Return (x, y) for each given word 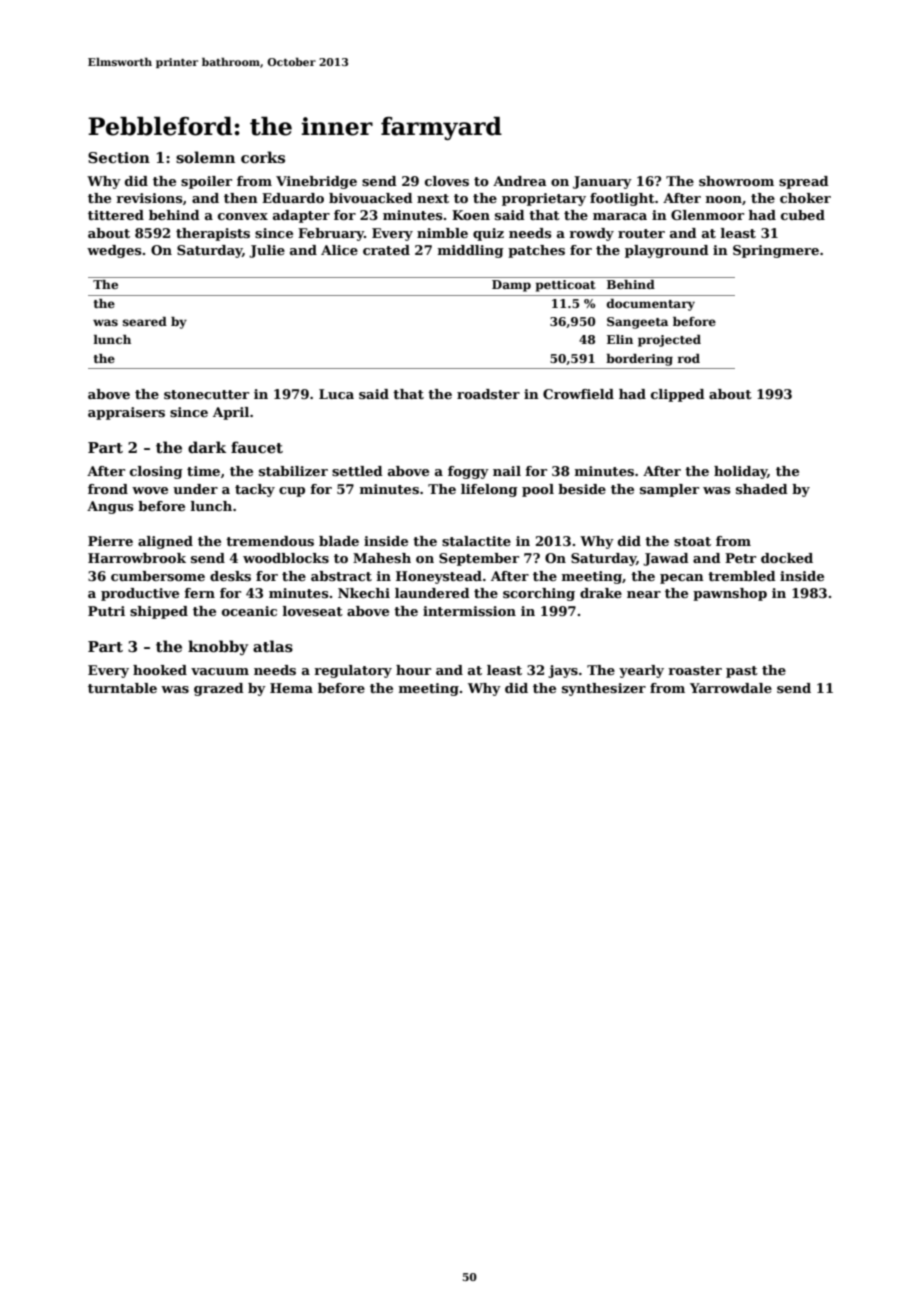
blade (339, 541)
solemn (205, 157)
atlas (273, 646)
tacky (255, 490)
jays (563, 671)
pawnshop (730, 594)
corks (263, 157)
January (602, 182)
